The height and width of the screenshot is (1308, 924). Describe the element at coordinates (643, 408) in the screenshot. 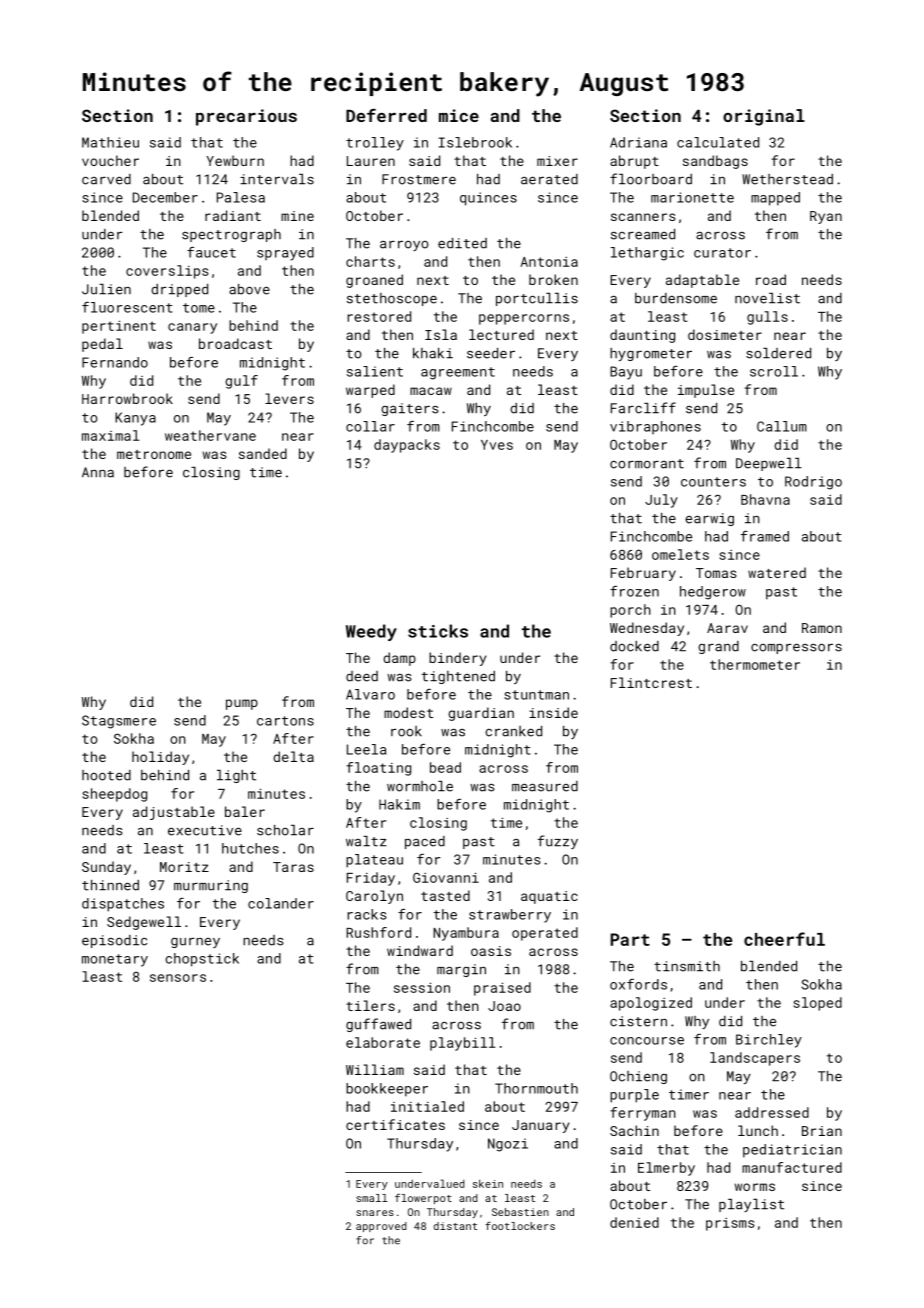

I see `Farcliff` at that location.
